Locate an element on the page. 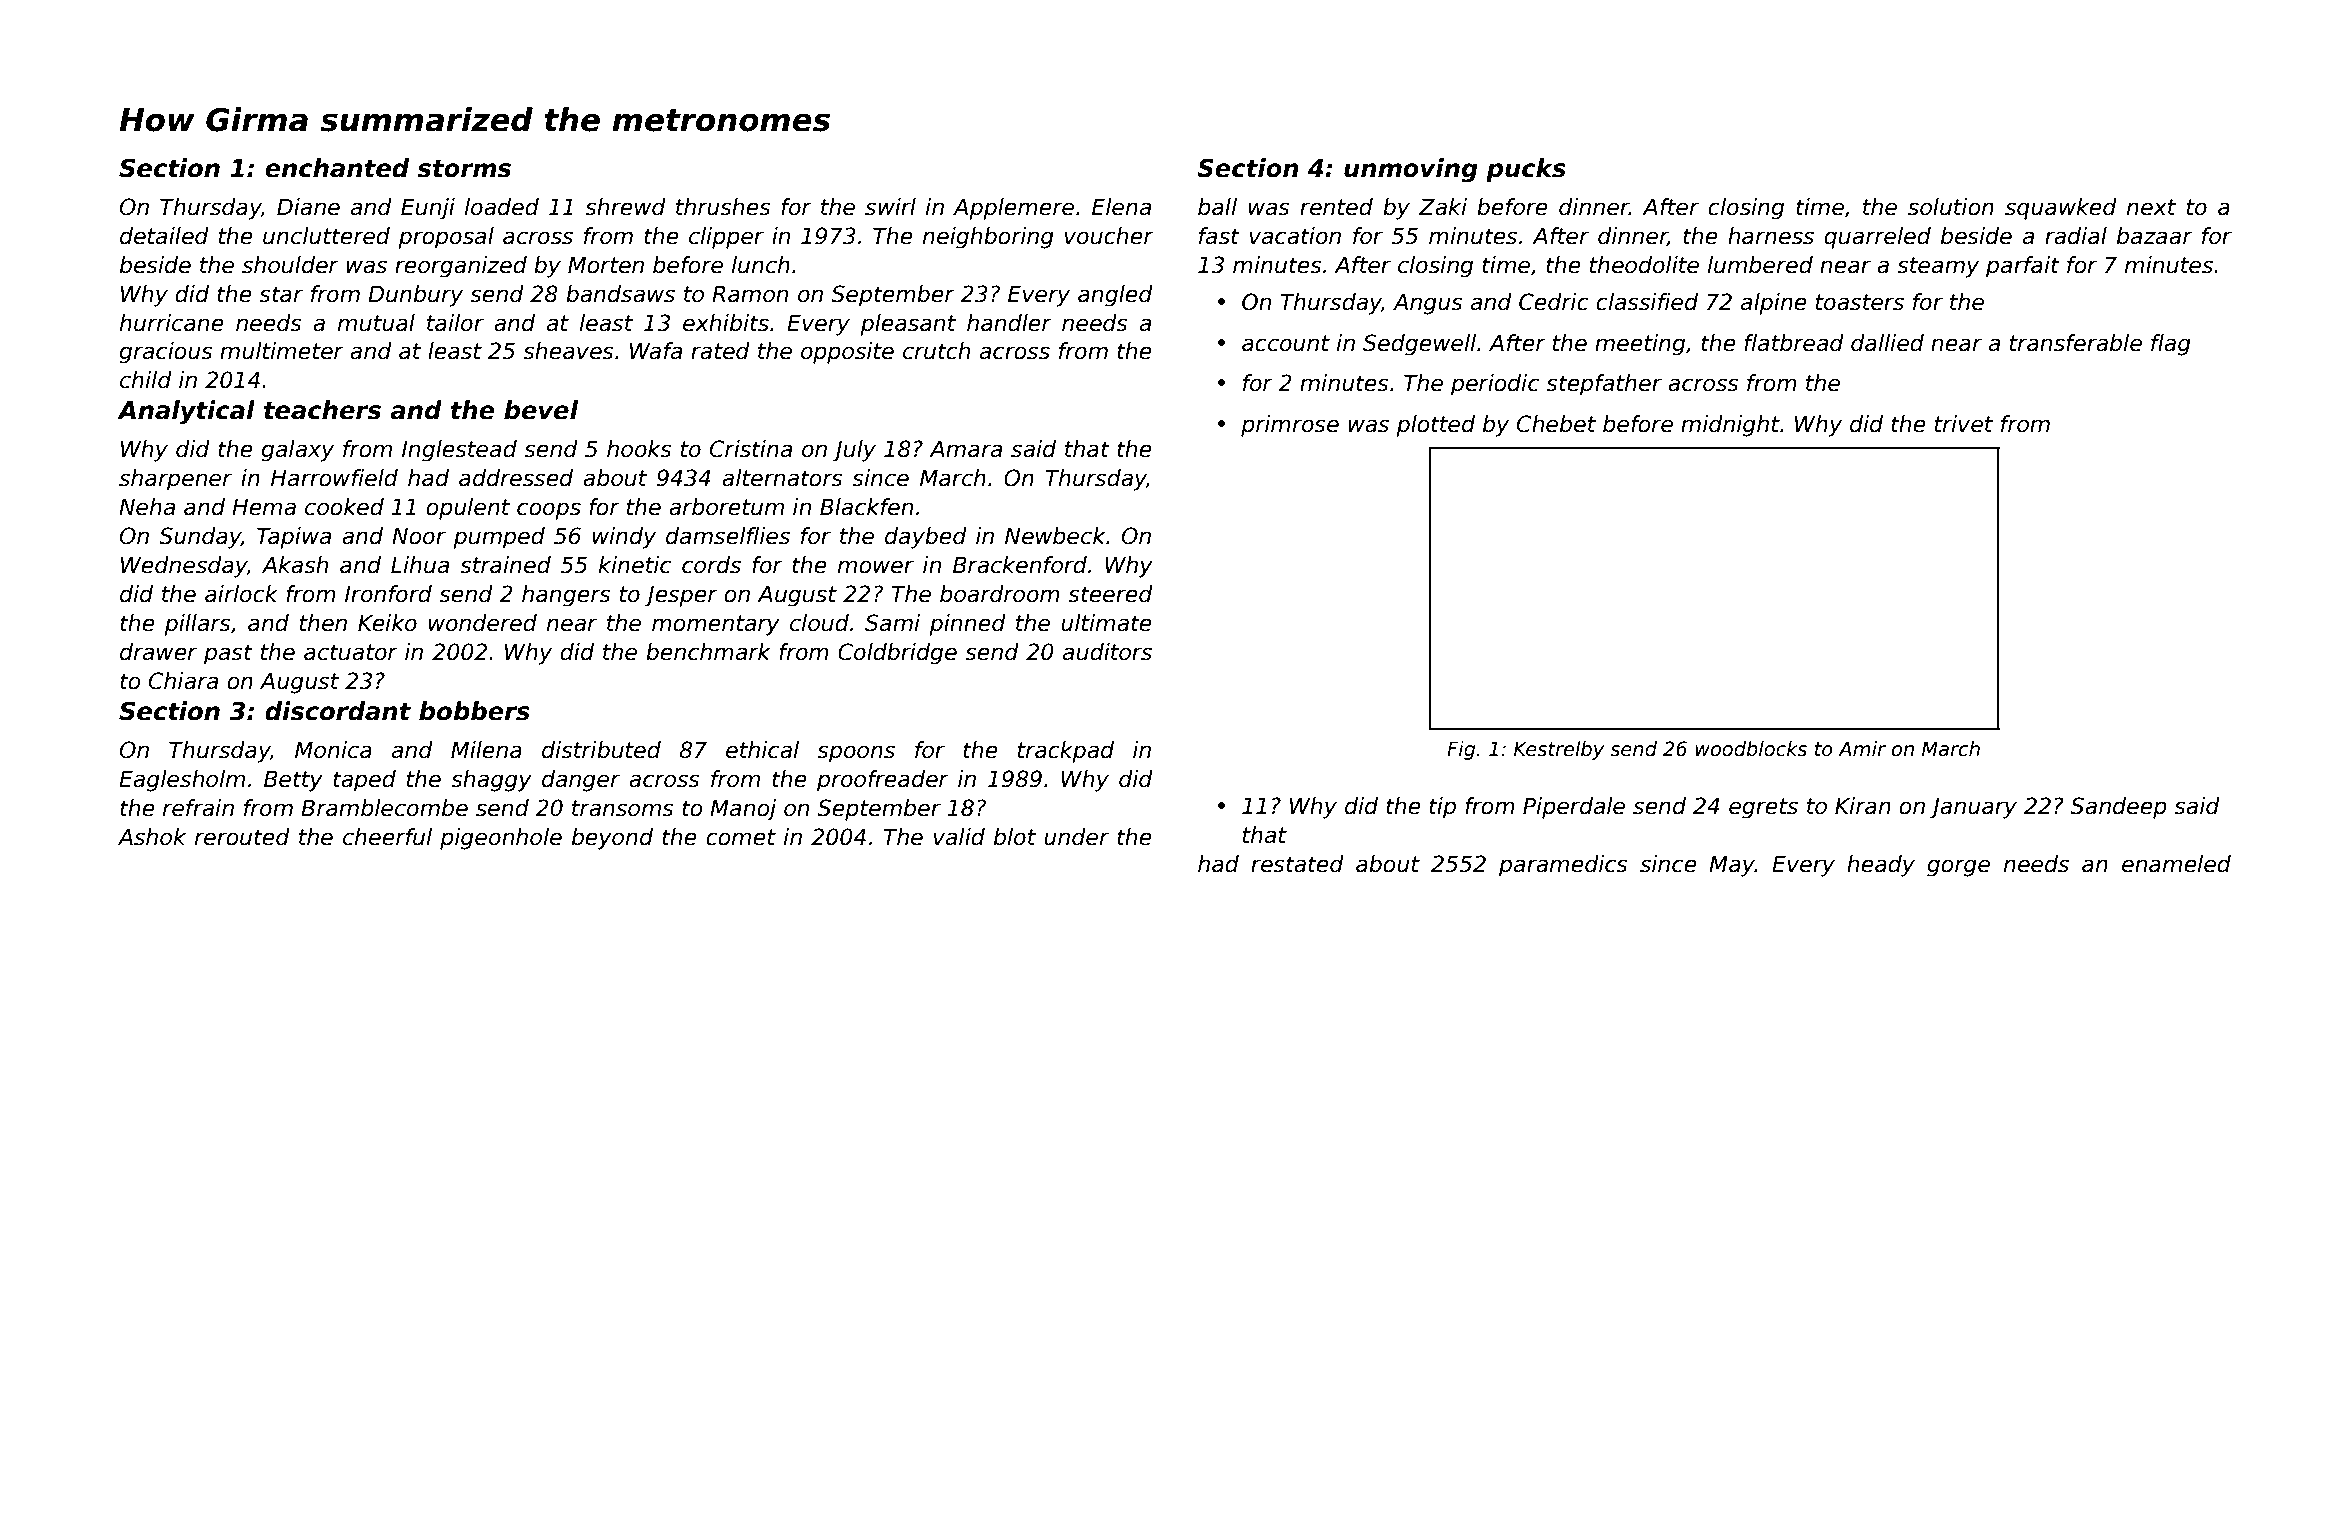  beyond is located at coordinates (612, 839).
